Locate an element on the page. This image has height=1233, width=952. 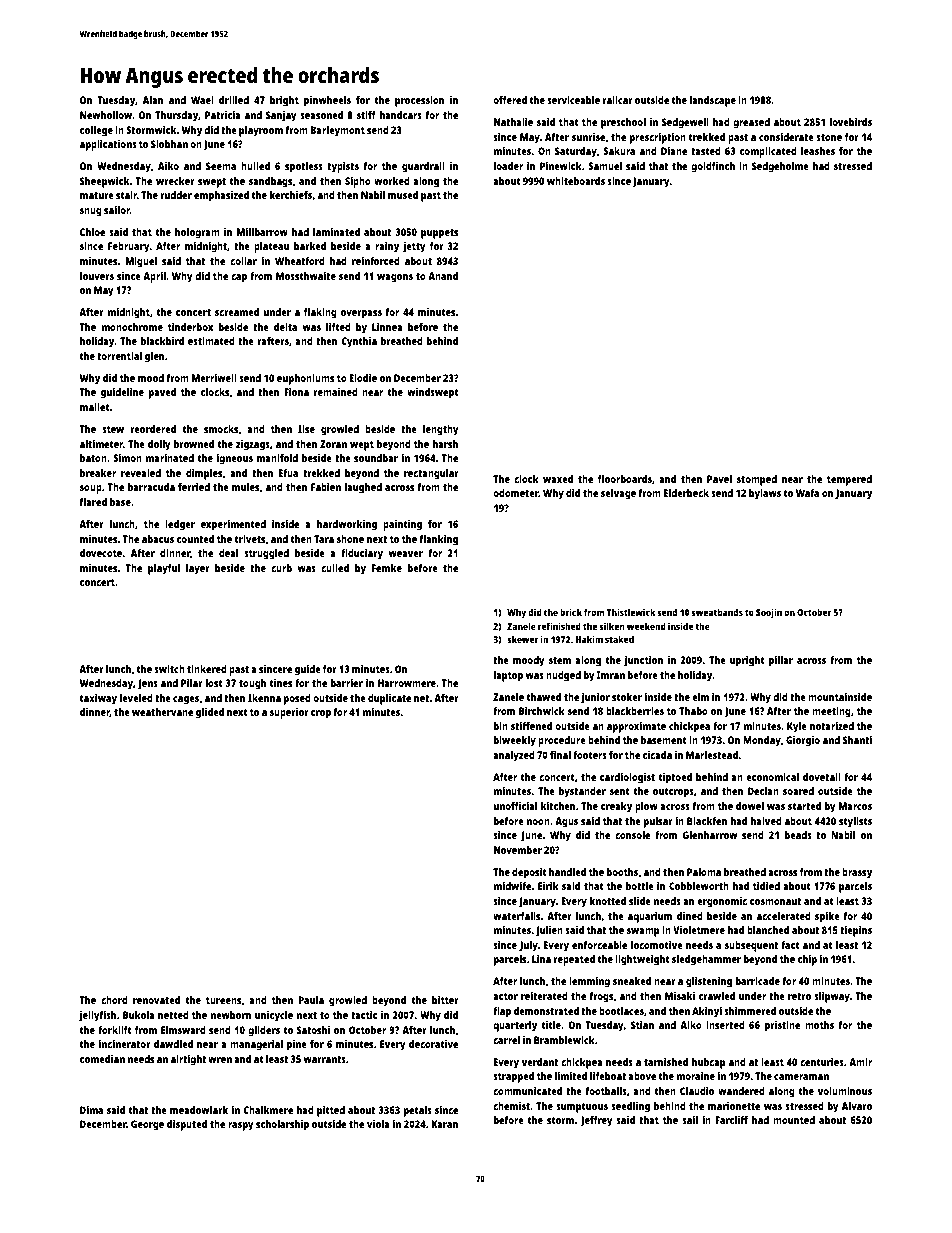
analyzed is located at coordinates (514, 756).
